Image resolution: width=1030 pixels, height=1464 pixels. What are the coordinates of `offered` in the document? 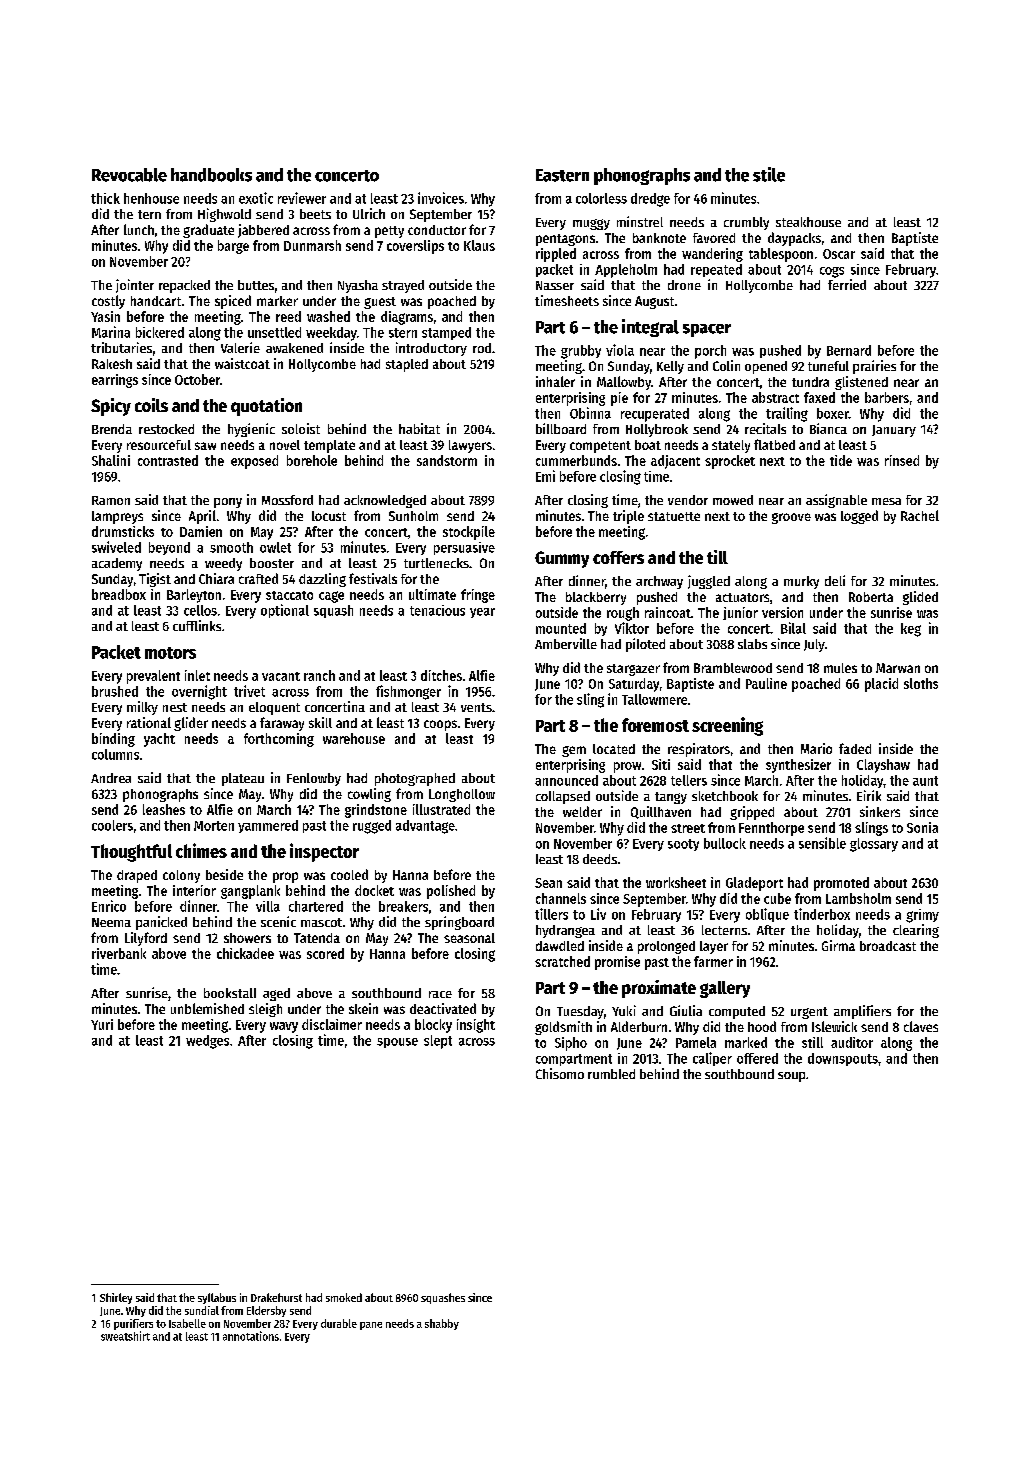 It's located at (757, 1058).
